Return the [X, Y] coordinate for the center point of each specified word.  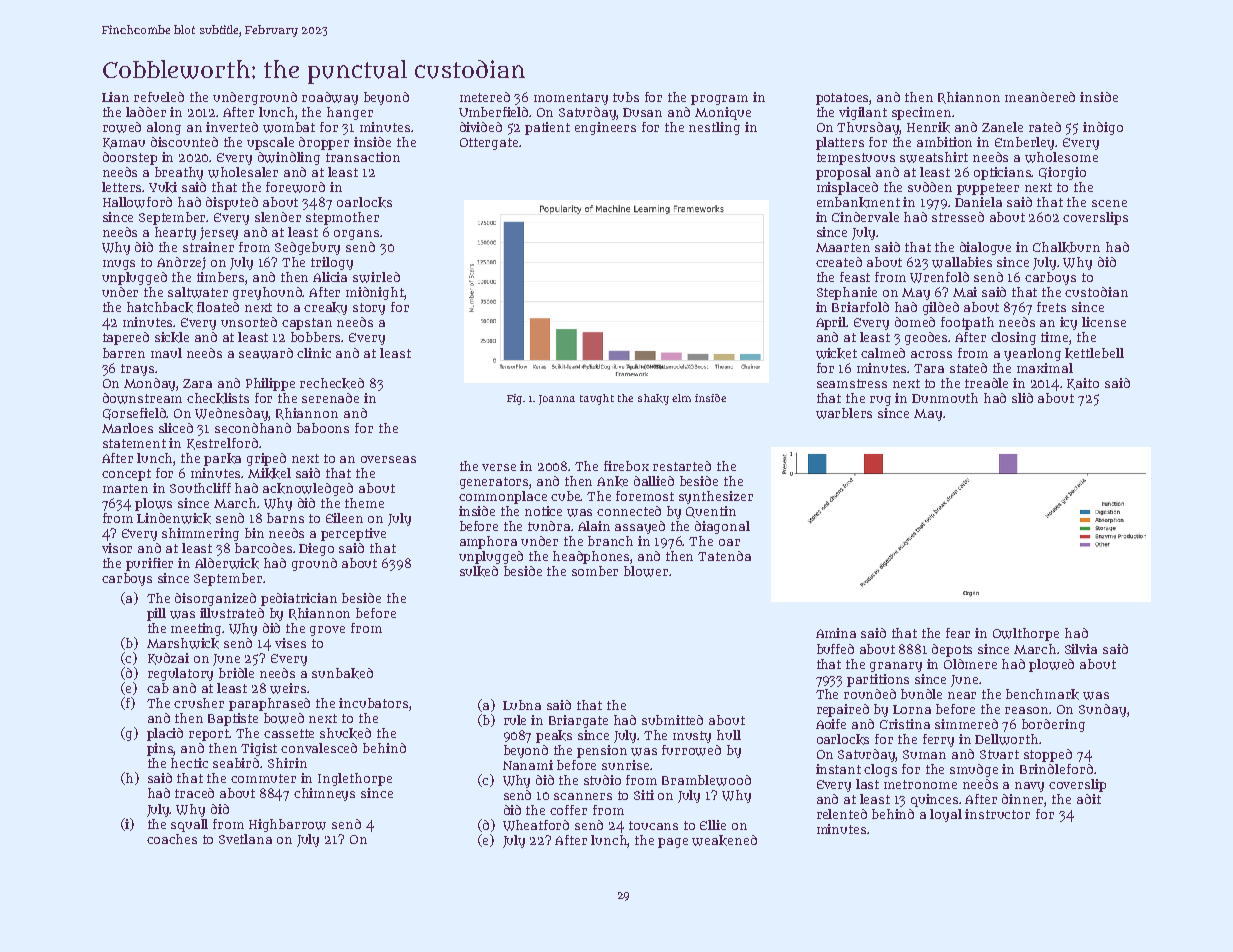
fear [958, 633]
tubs [626, 97]
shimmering [200, 534]
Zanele [1002, 127]
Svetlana [245, 839]
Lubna [522, 705]
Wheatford [536, 825]
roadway [330, 98]
